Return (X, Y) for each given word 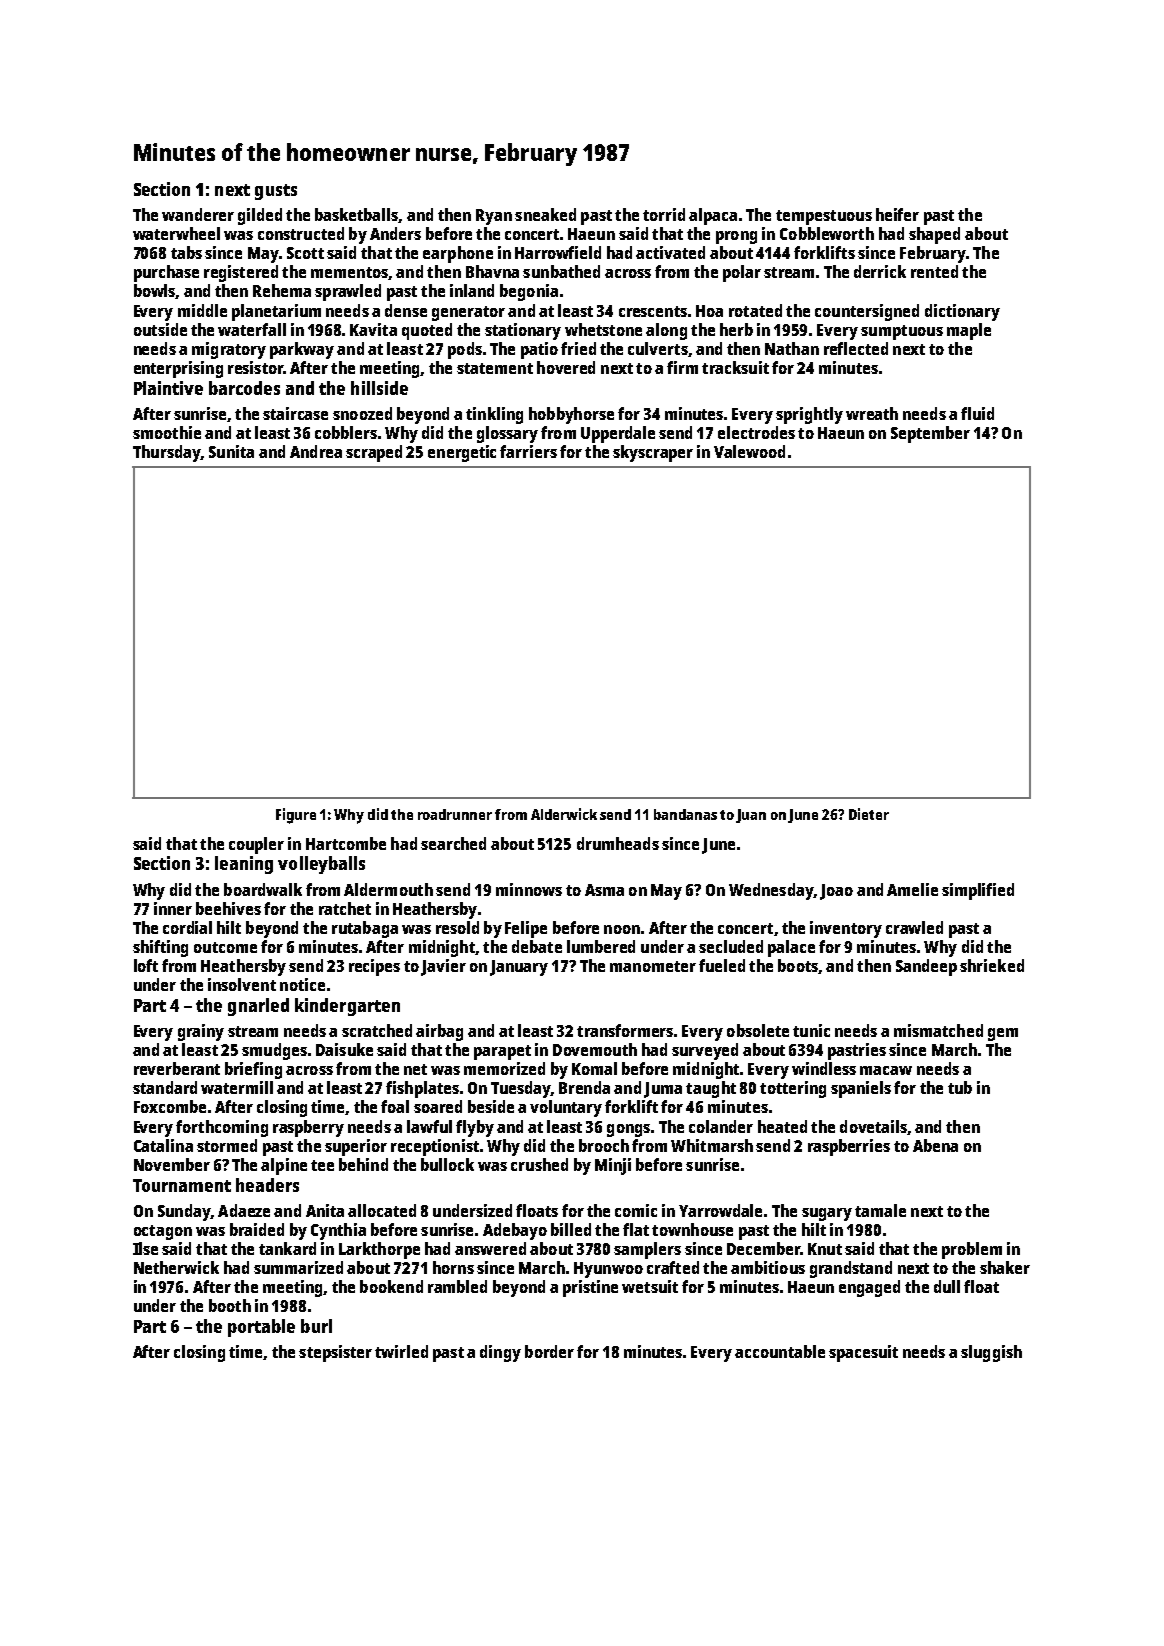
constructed (301, 233)
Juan (751, 816)
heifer (897, 214)
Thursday (167, 453)
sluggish (991, 1353)
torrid (664, 214)
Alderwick (564, 814)
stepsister (335, 1353)
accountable (780, 1351)
